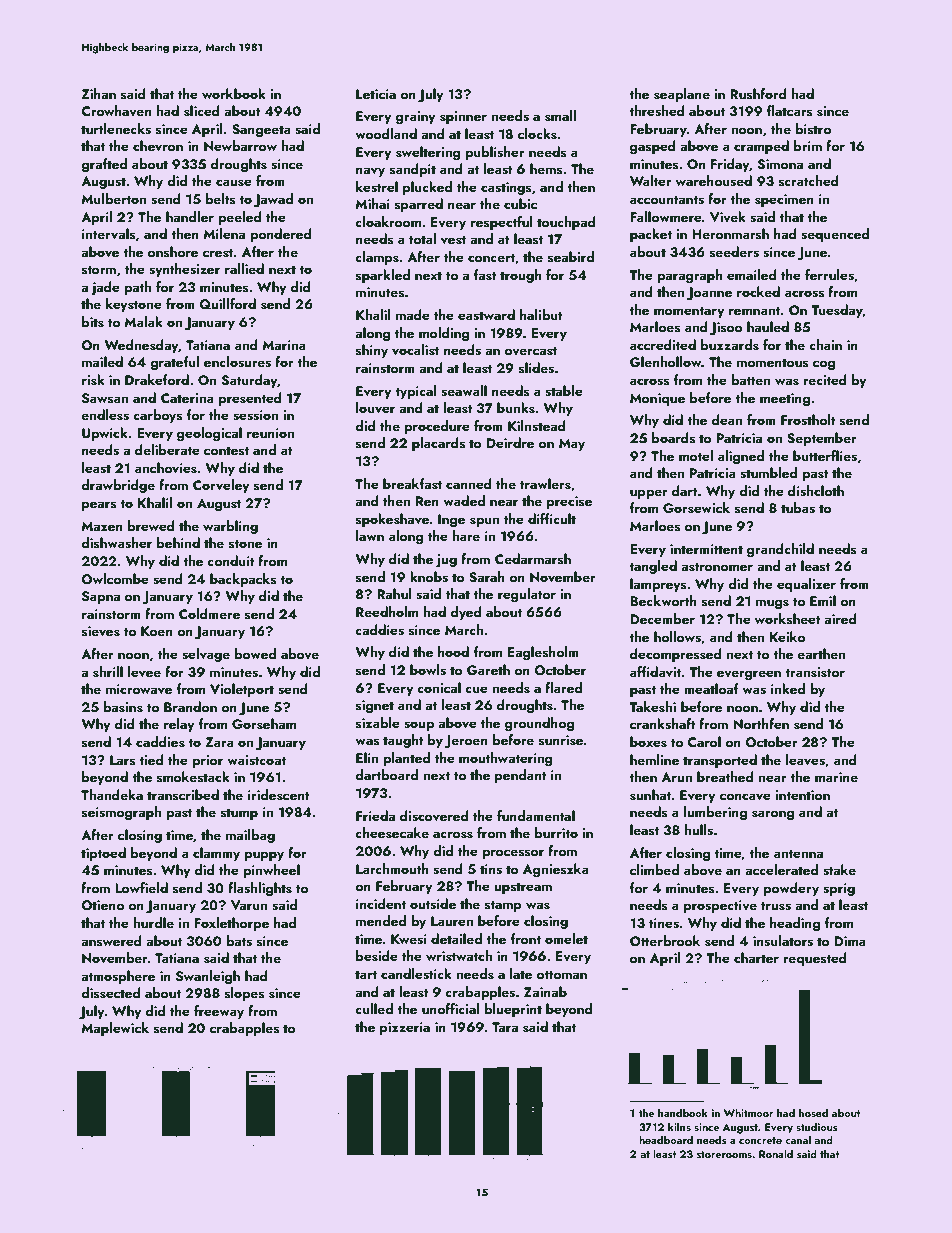 The image size is (952, 1233). I want to click on bistro, so click(813, 129).
